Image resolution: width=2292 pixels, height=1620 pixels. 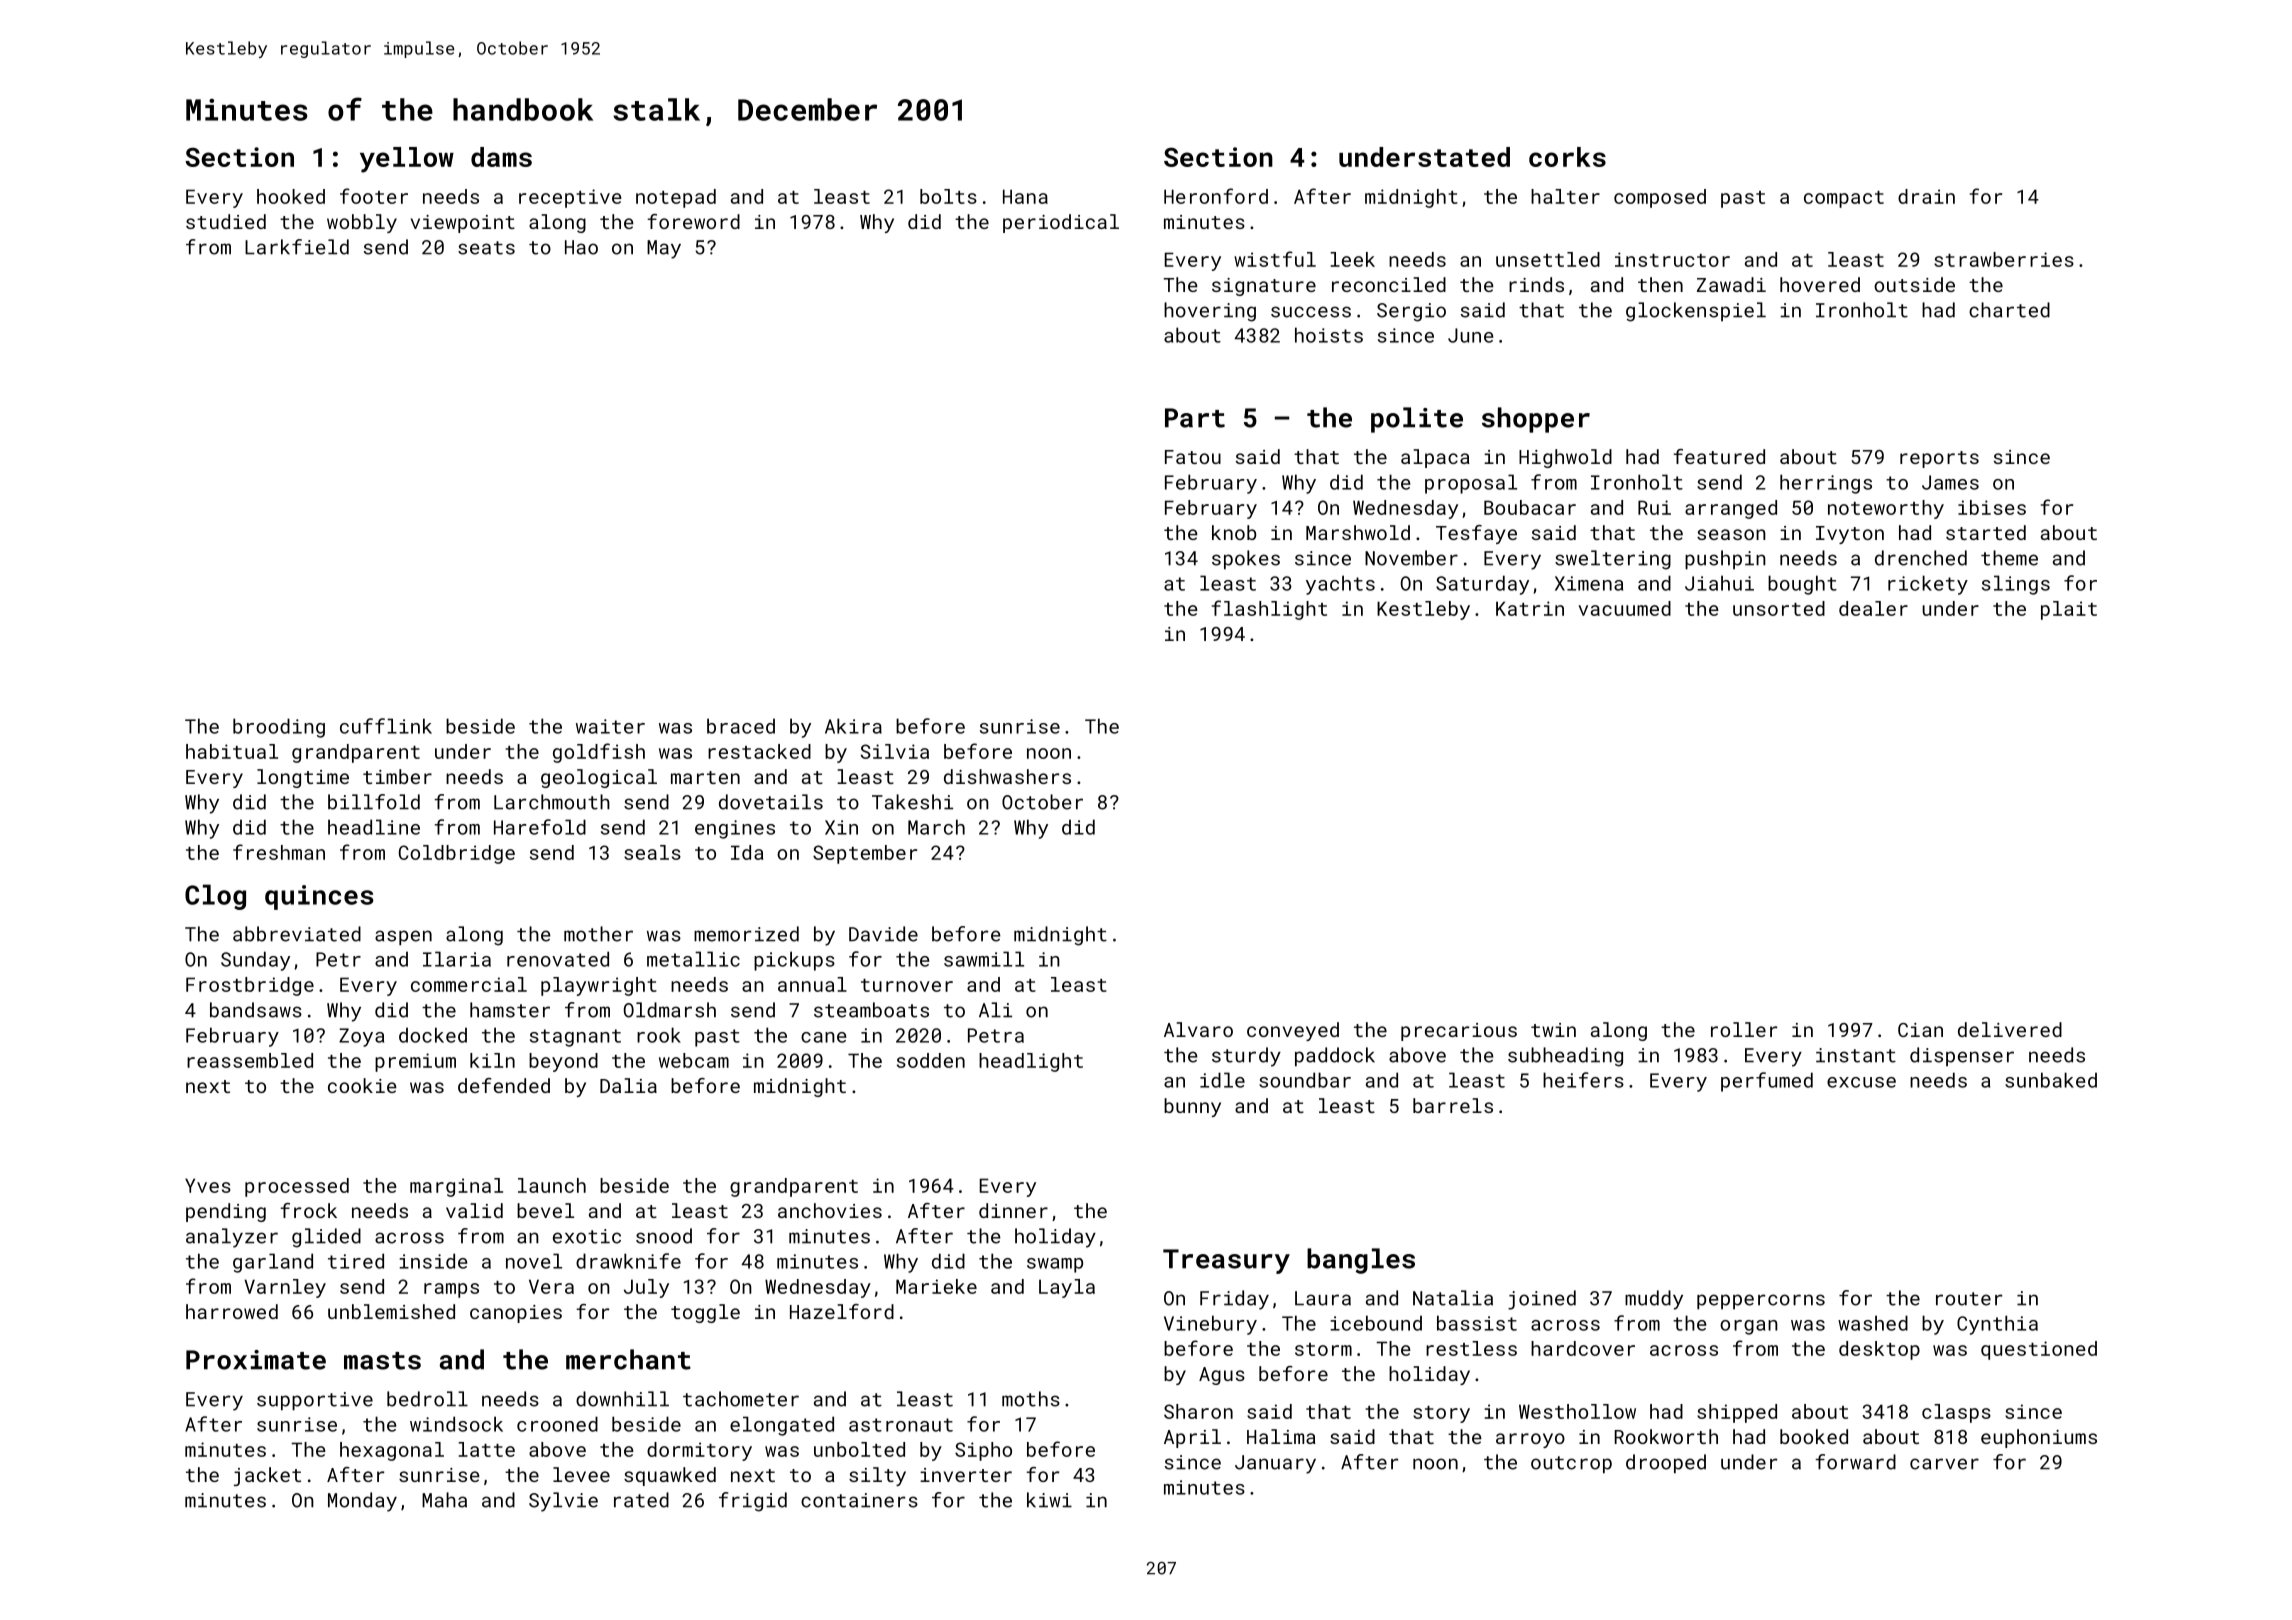 I want to click on halter, so click(x=1565, y=196).
